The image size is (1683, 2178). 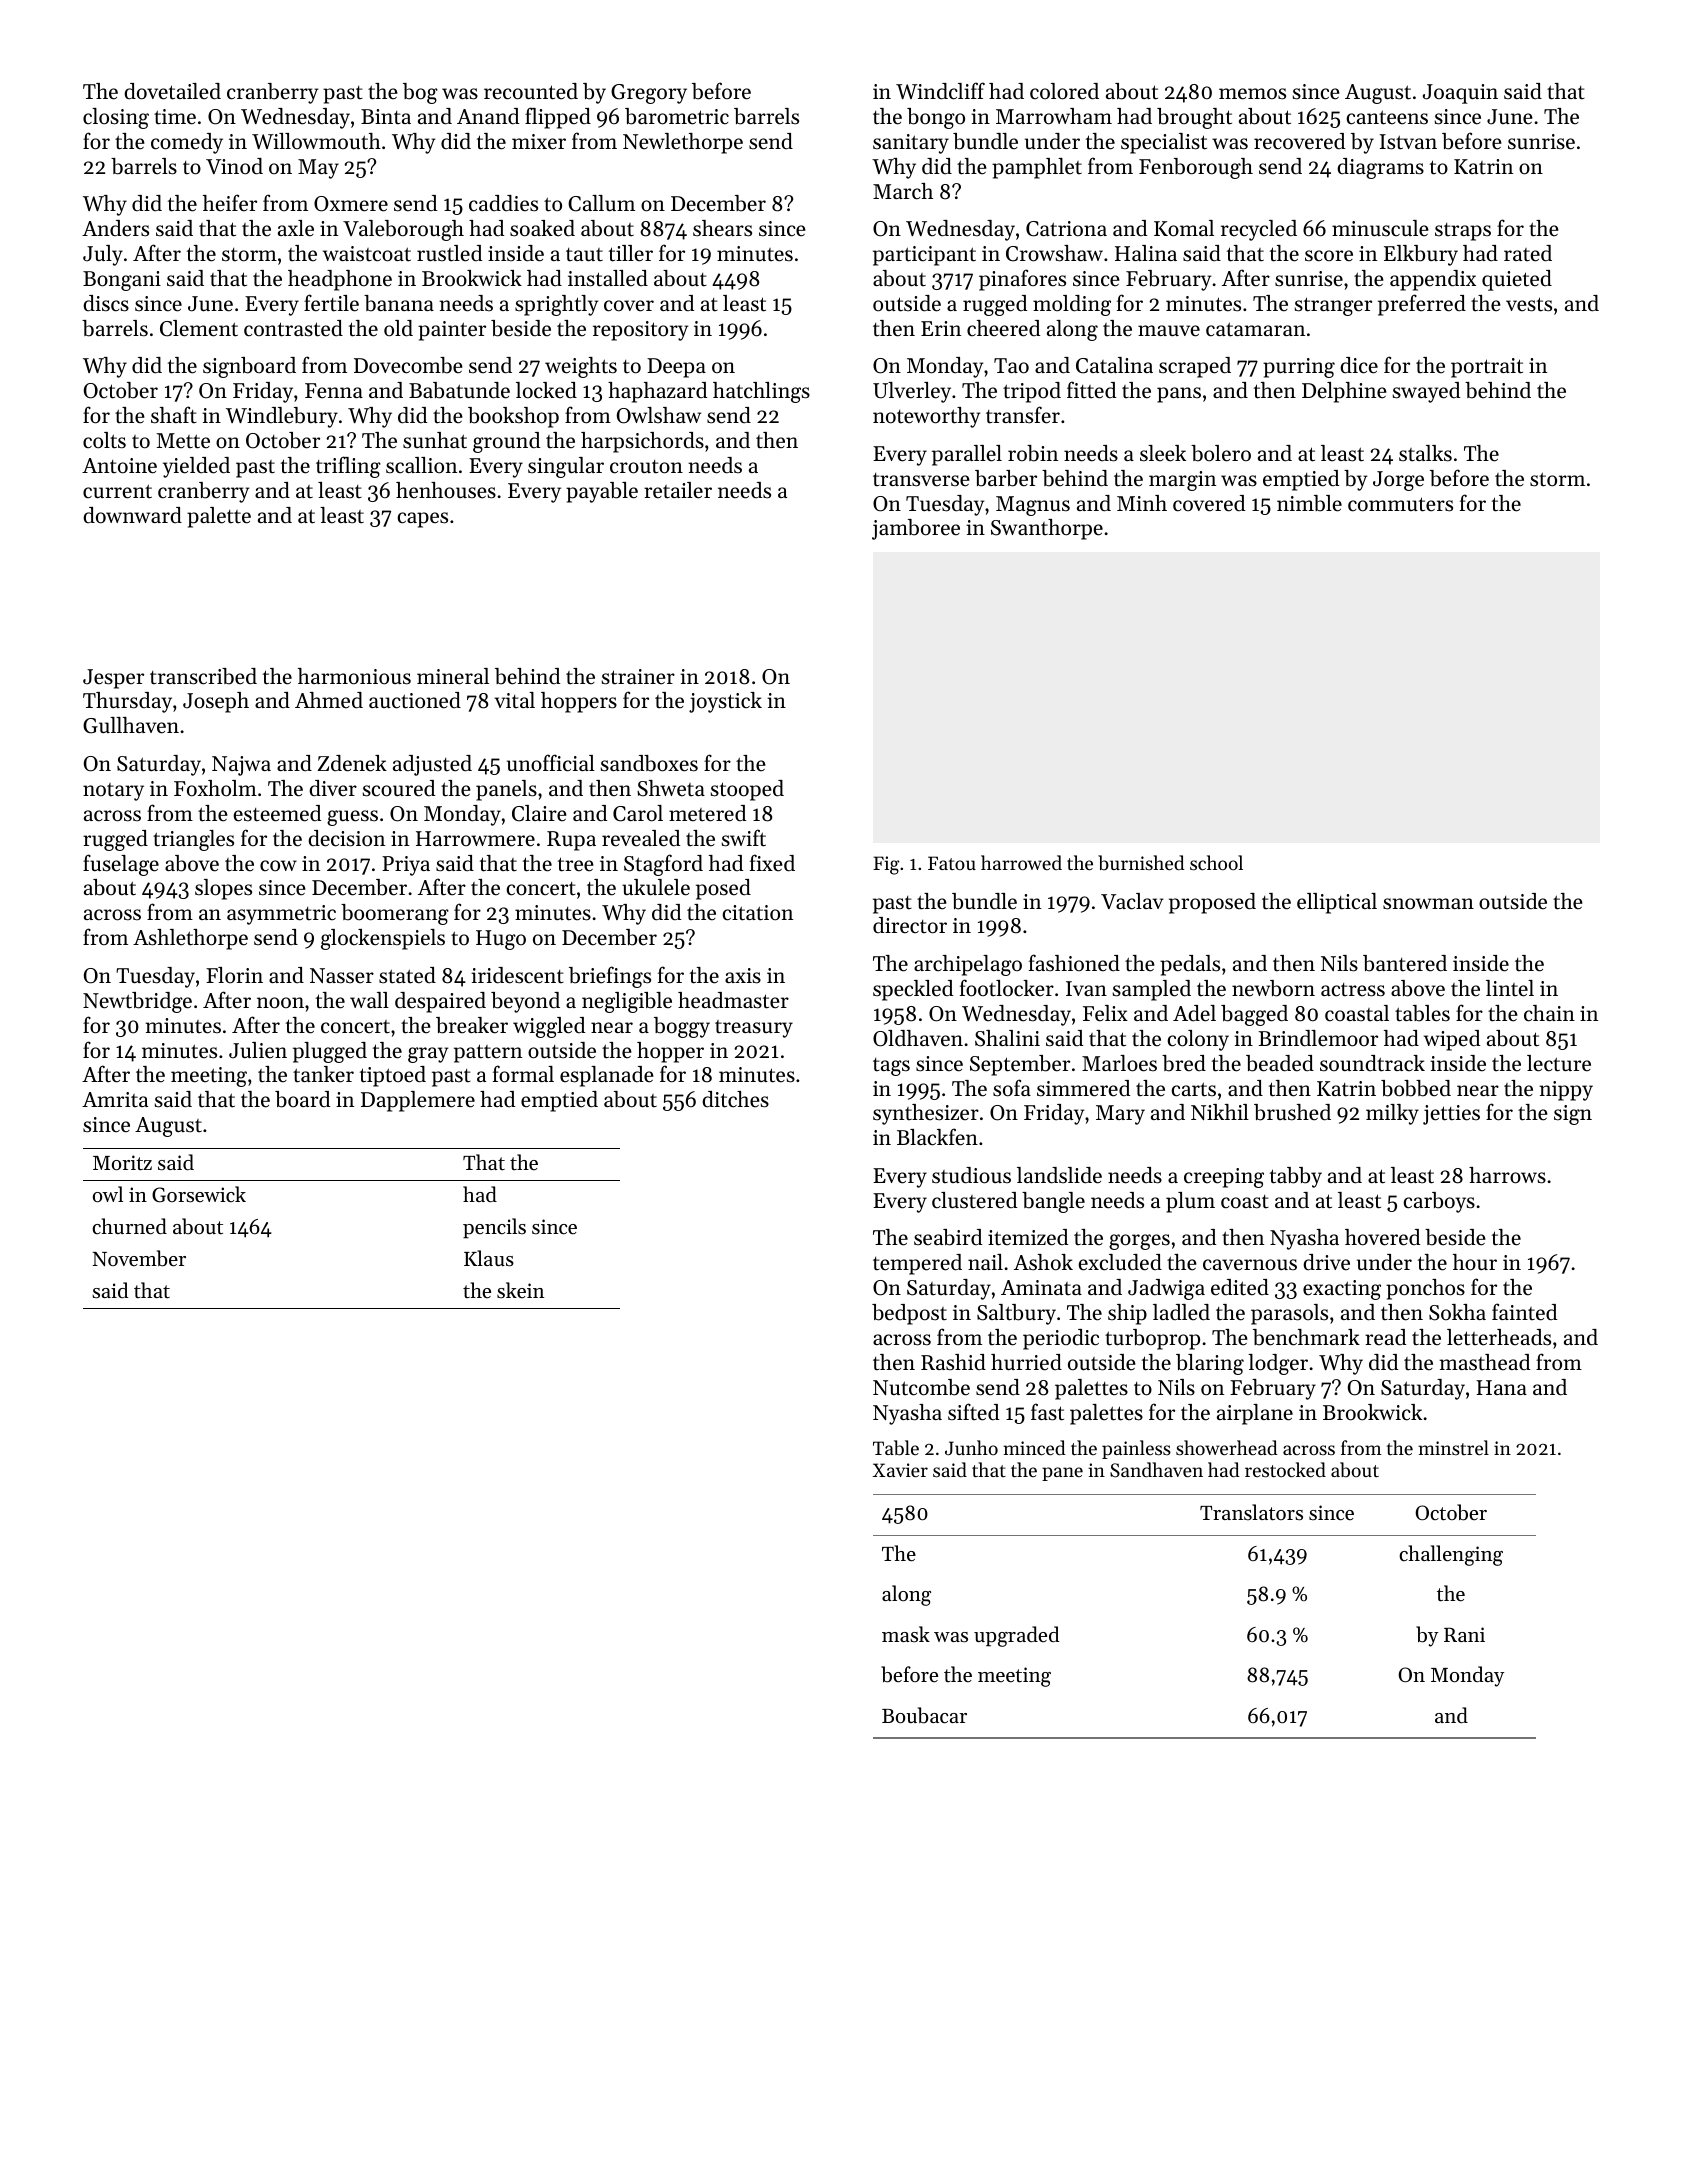 I want to click on Gregory, so click(x=649, y=94).
